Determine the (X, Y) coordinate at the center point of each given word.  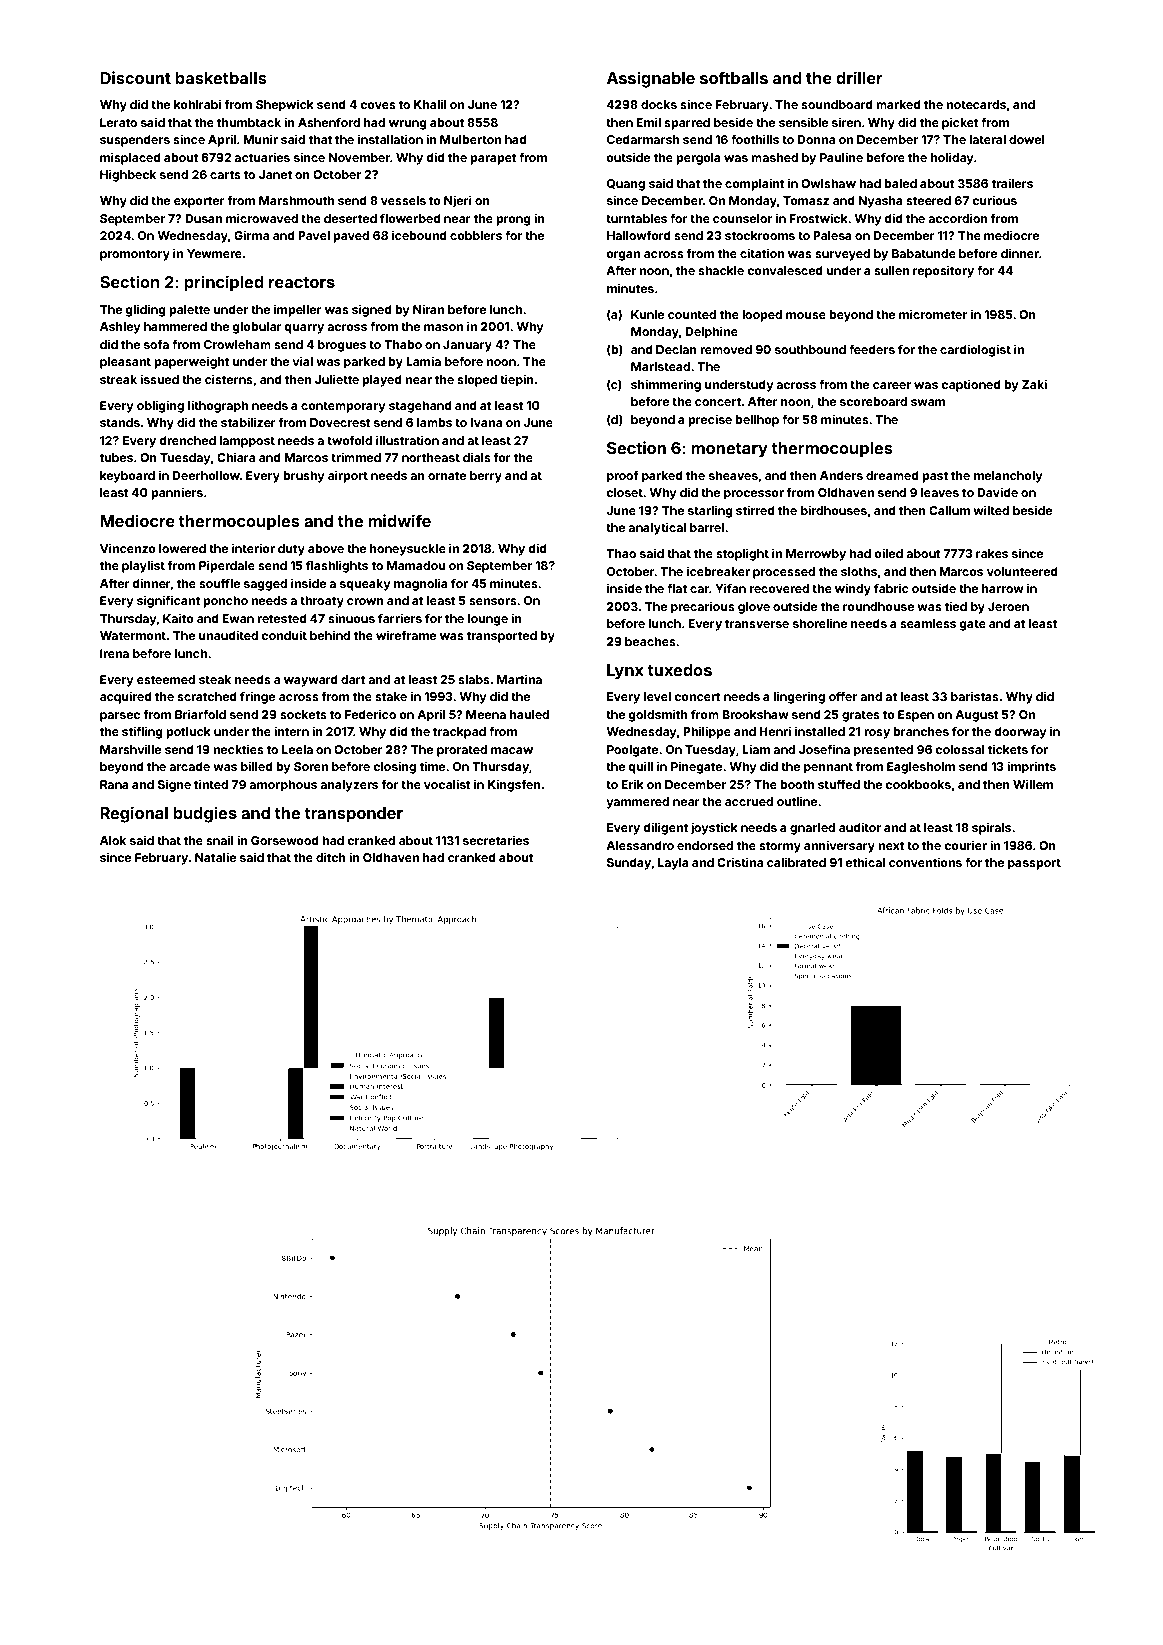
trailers (1012, 183)
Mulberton (470, 139)
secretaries (496, 840)
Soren (311, 766)
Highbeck (128, 175)
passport (1034, 864)
